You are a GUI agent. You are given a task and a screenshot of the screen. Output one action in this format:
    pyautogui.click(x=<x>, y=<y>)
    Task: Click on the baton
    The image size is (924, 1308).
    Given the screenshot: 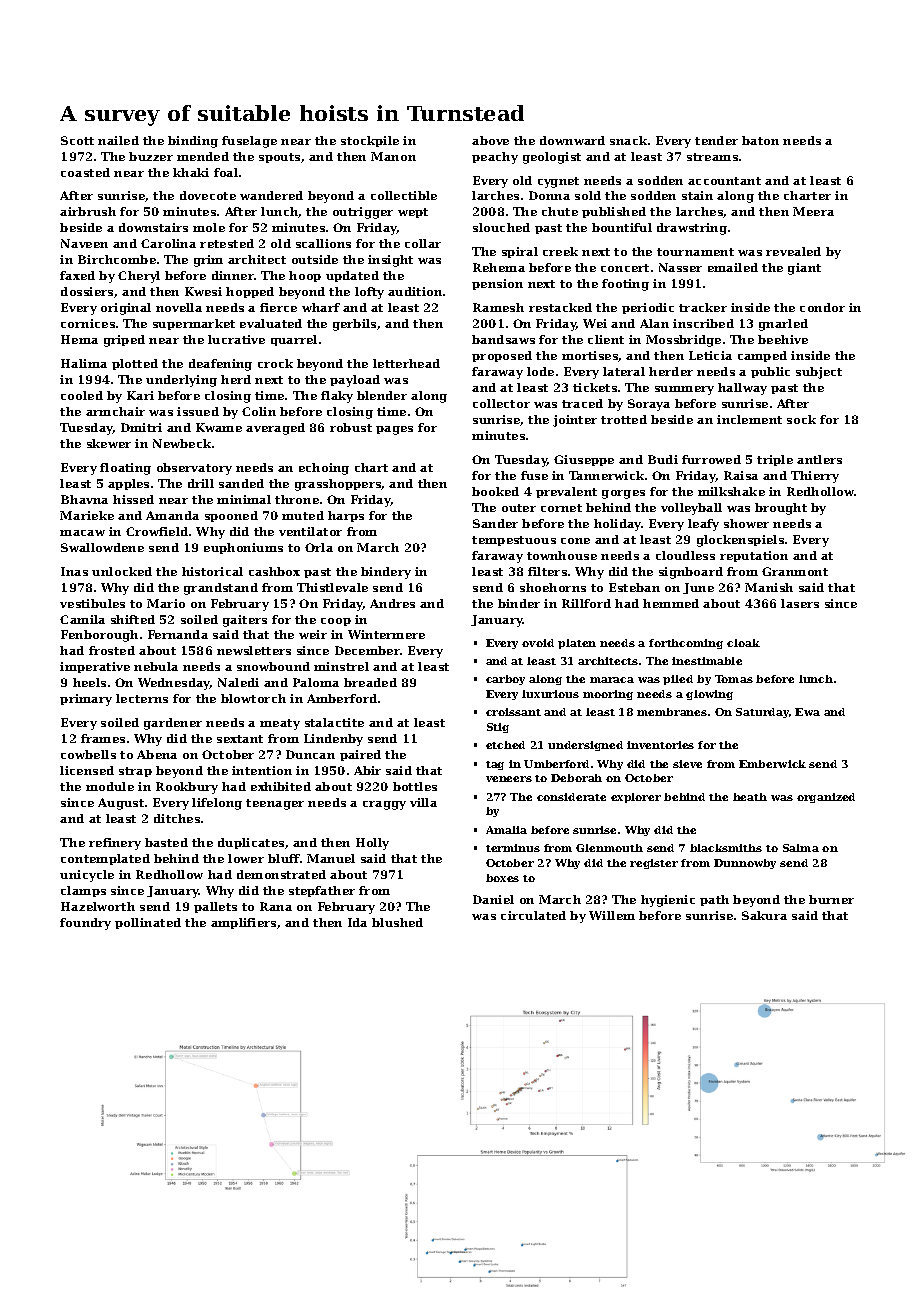 What is the action you would take?
    pyautogui.click(x=760, y=140)
